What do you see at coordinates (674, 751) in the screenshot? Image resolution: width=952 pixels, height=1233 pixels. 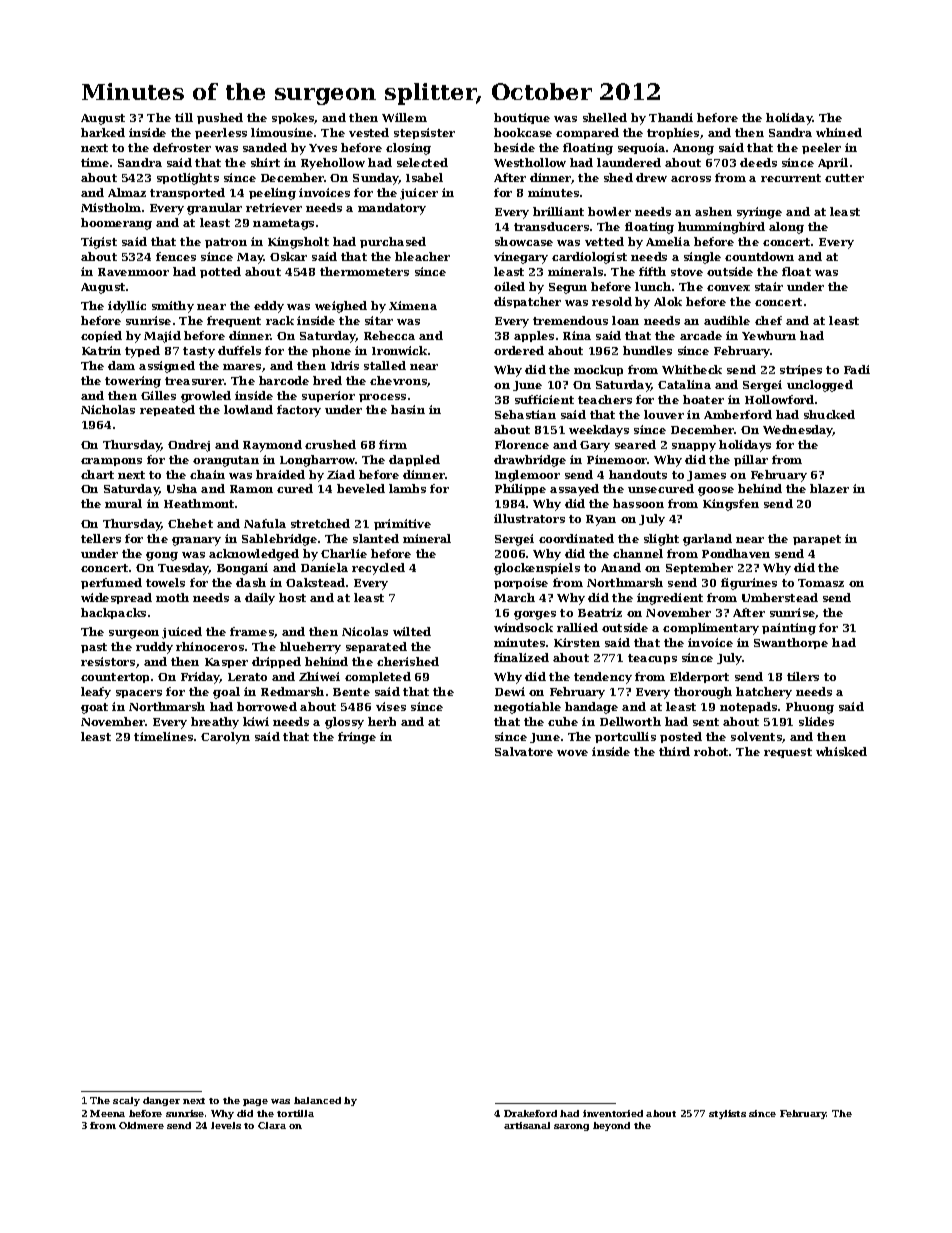 I see `third` at bounding box center [674, 751].
